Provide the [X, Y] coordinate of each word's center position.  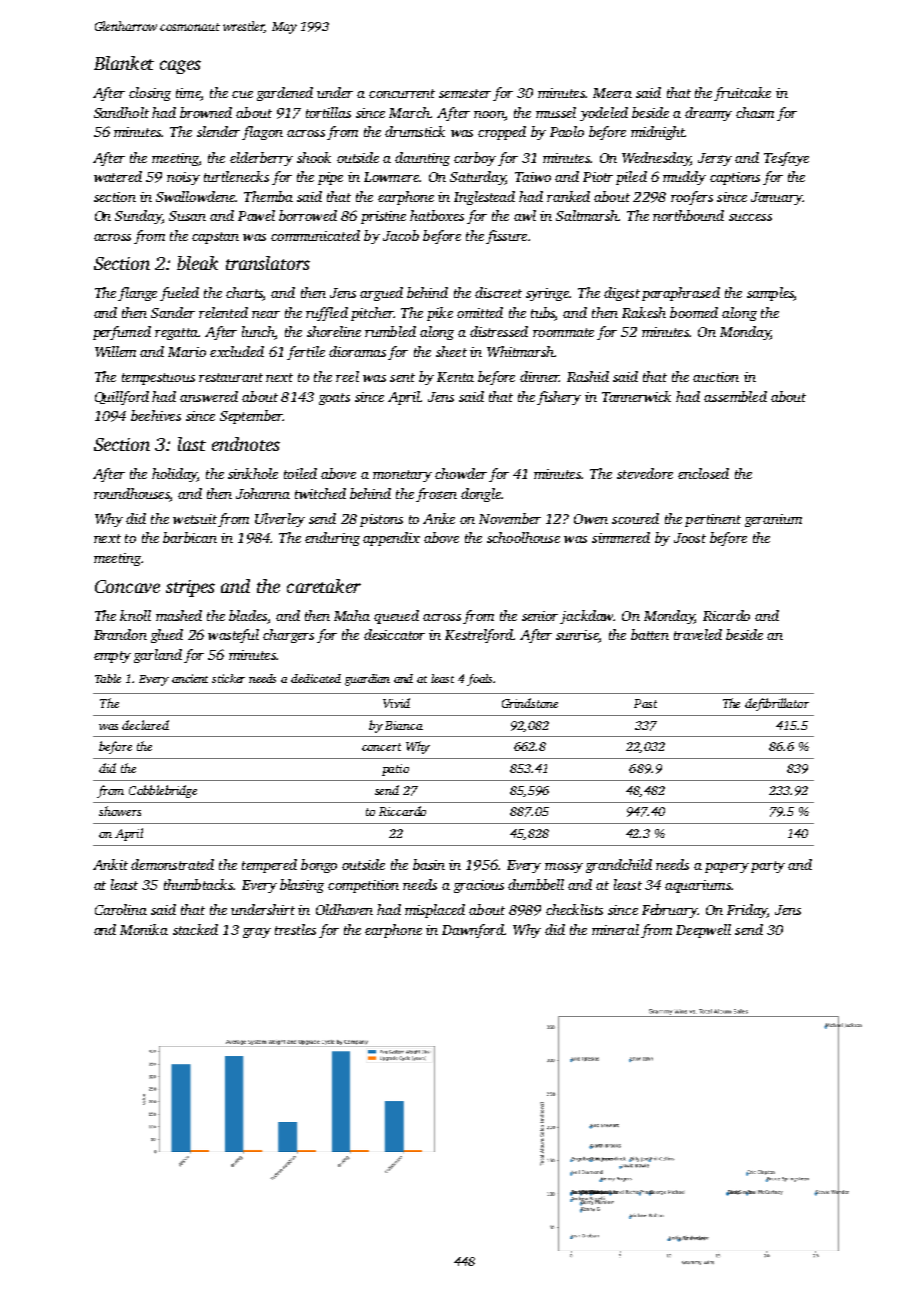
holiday [174, 475]
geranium [773, 520]
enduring [332, 539]
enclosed [703, 473]
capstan [215, 238]
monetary [402, 476]
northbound [688, 215]
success [750, 217]
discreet [498, 292]
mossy [564, 868]
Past [645, 703]
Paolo [567, 131]
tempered [269, 866]
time [188, 93]
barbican [190, 537]
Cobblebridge [163, 791]
